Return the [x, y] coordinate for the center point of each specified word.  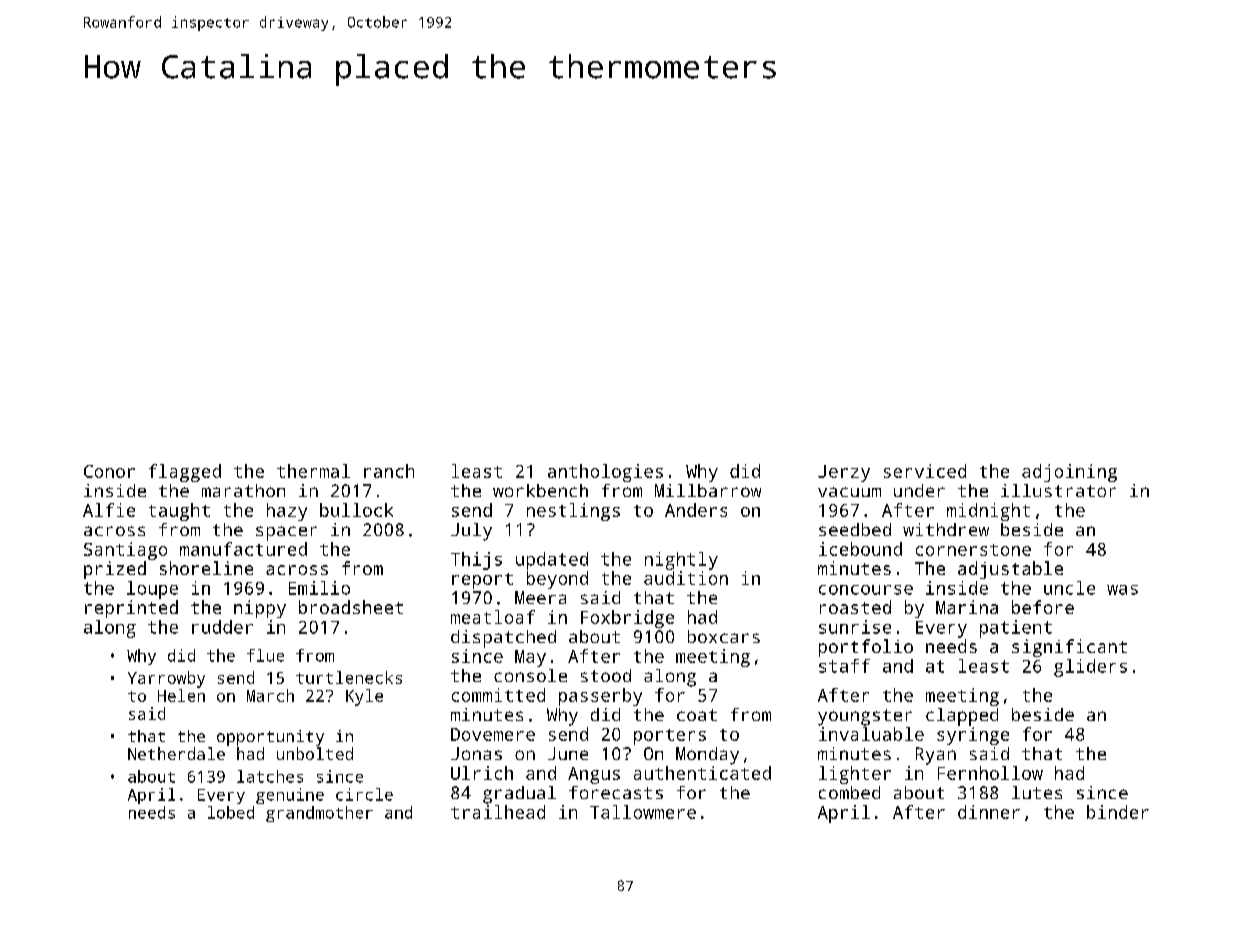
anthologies [605, 473]
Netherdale [176, 753]
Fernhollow [990, 773]
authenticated [702, 773]
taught [179, 512]
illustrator [1058, 490]
